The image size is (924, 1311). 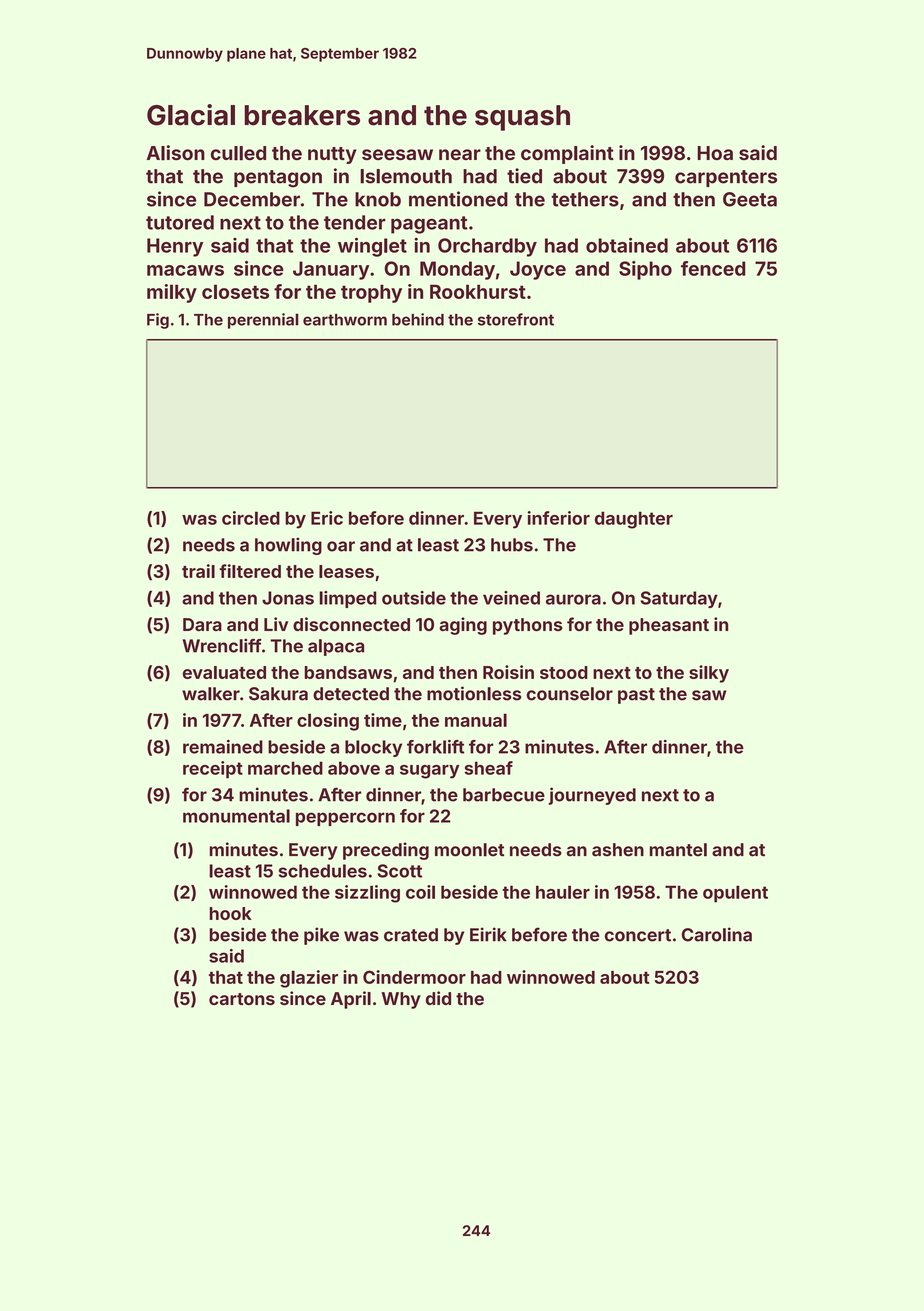 What do you see at coordinates (463, 626) in the screenshot?
I see `aging` at bounding box center [463, 626].
